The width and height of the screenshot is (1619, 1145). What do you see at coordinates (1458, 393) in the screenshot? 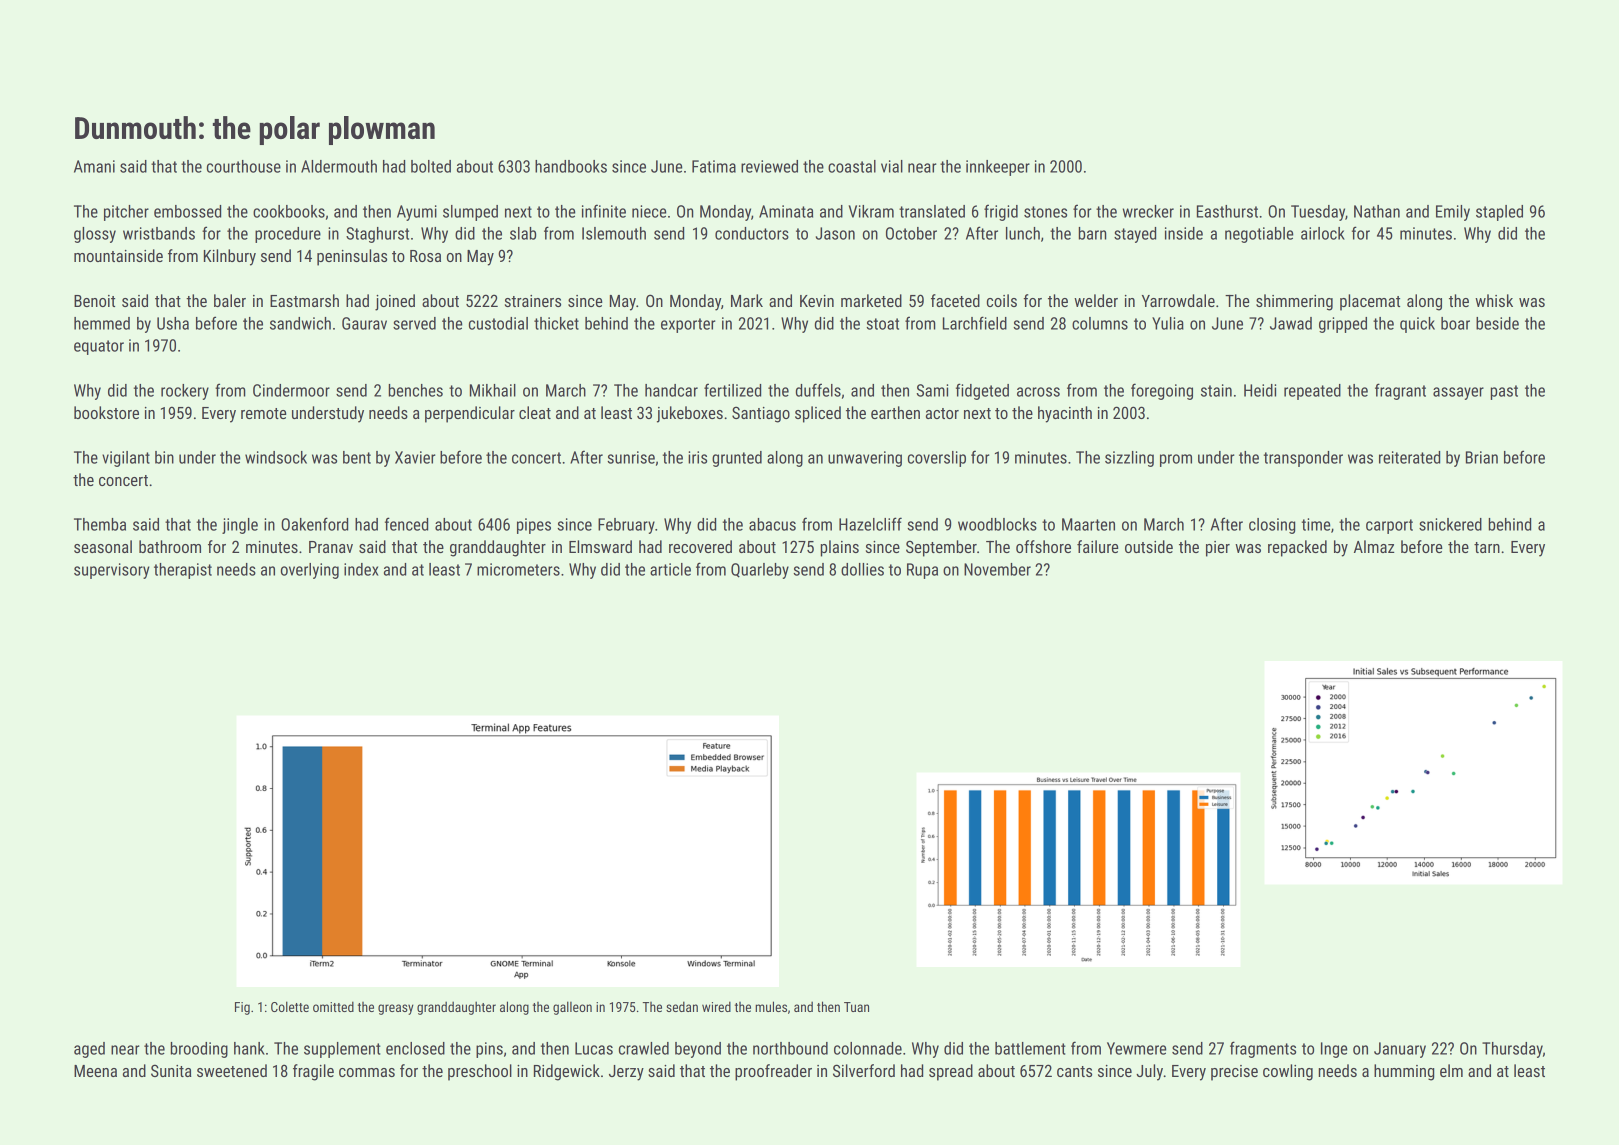
I see `assayer` at bounding box center [1458, 393].
